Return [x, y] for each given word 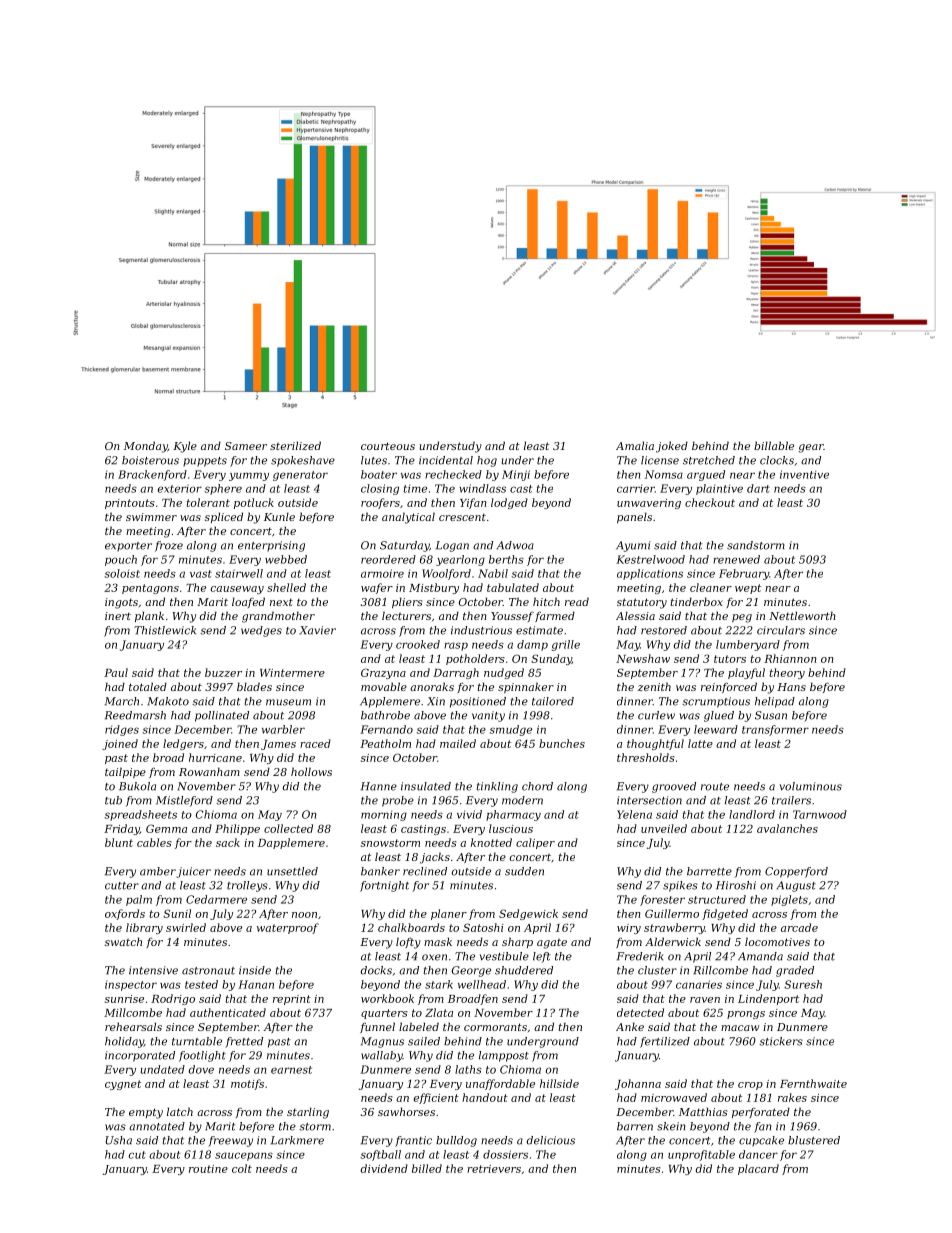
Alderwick [673, 941]
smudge [511, 730]
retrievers [494, 1169]
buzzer [223, 672]
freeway [230, 1141]
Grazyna [383, 673]
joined [120, 744]
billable [774, 445]
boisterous [150, 460]
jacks [435, 858]
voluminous [811, 786]
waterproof [288, 928]
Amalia [635, 445]
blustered [814, 1140]
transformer [775, 730]
